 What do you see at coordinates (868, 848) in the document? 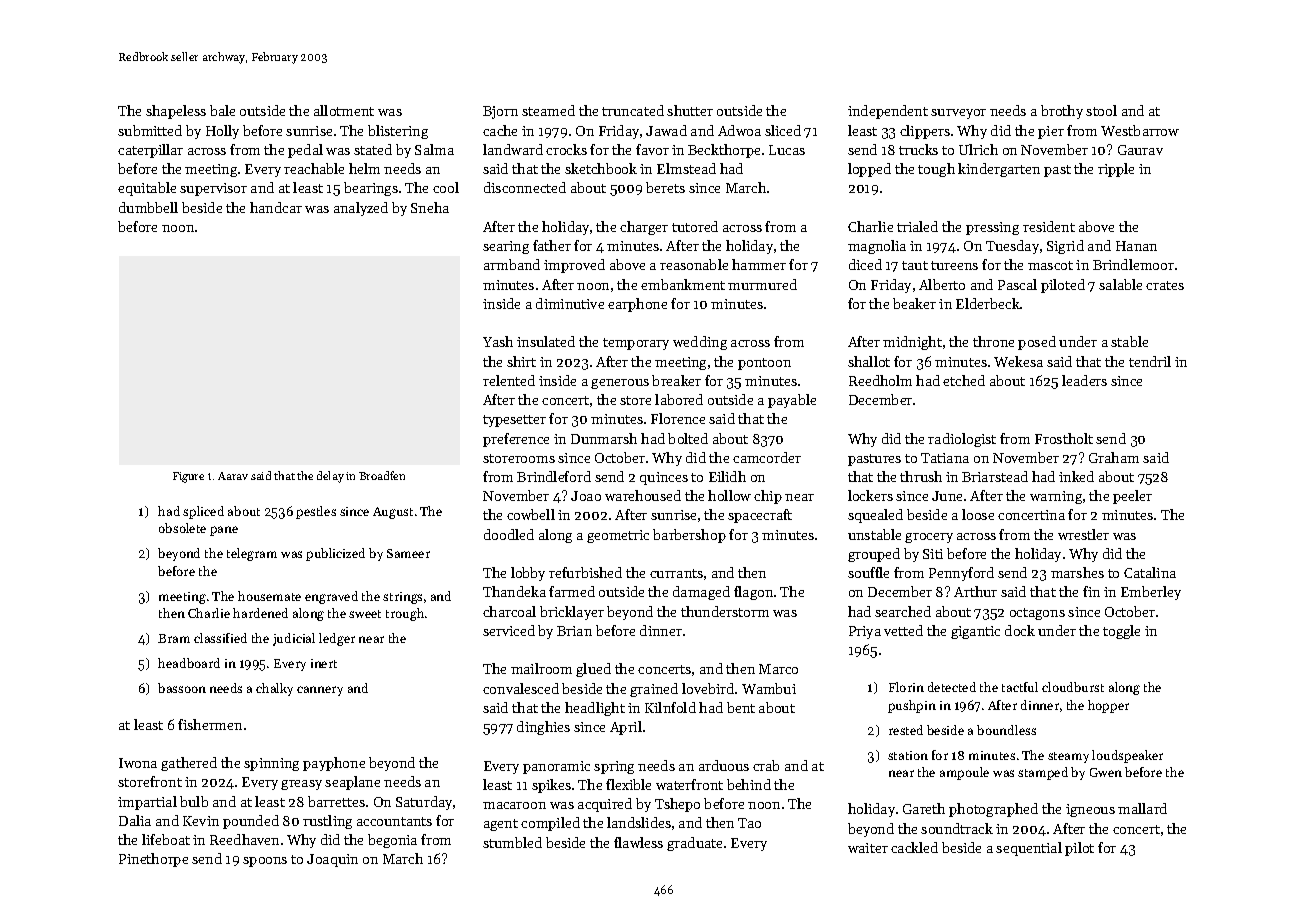
I see `waiter` at bounding box center [868, 848].
